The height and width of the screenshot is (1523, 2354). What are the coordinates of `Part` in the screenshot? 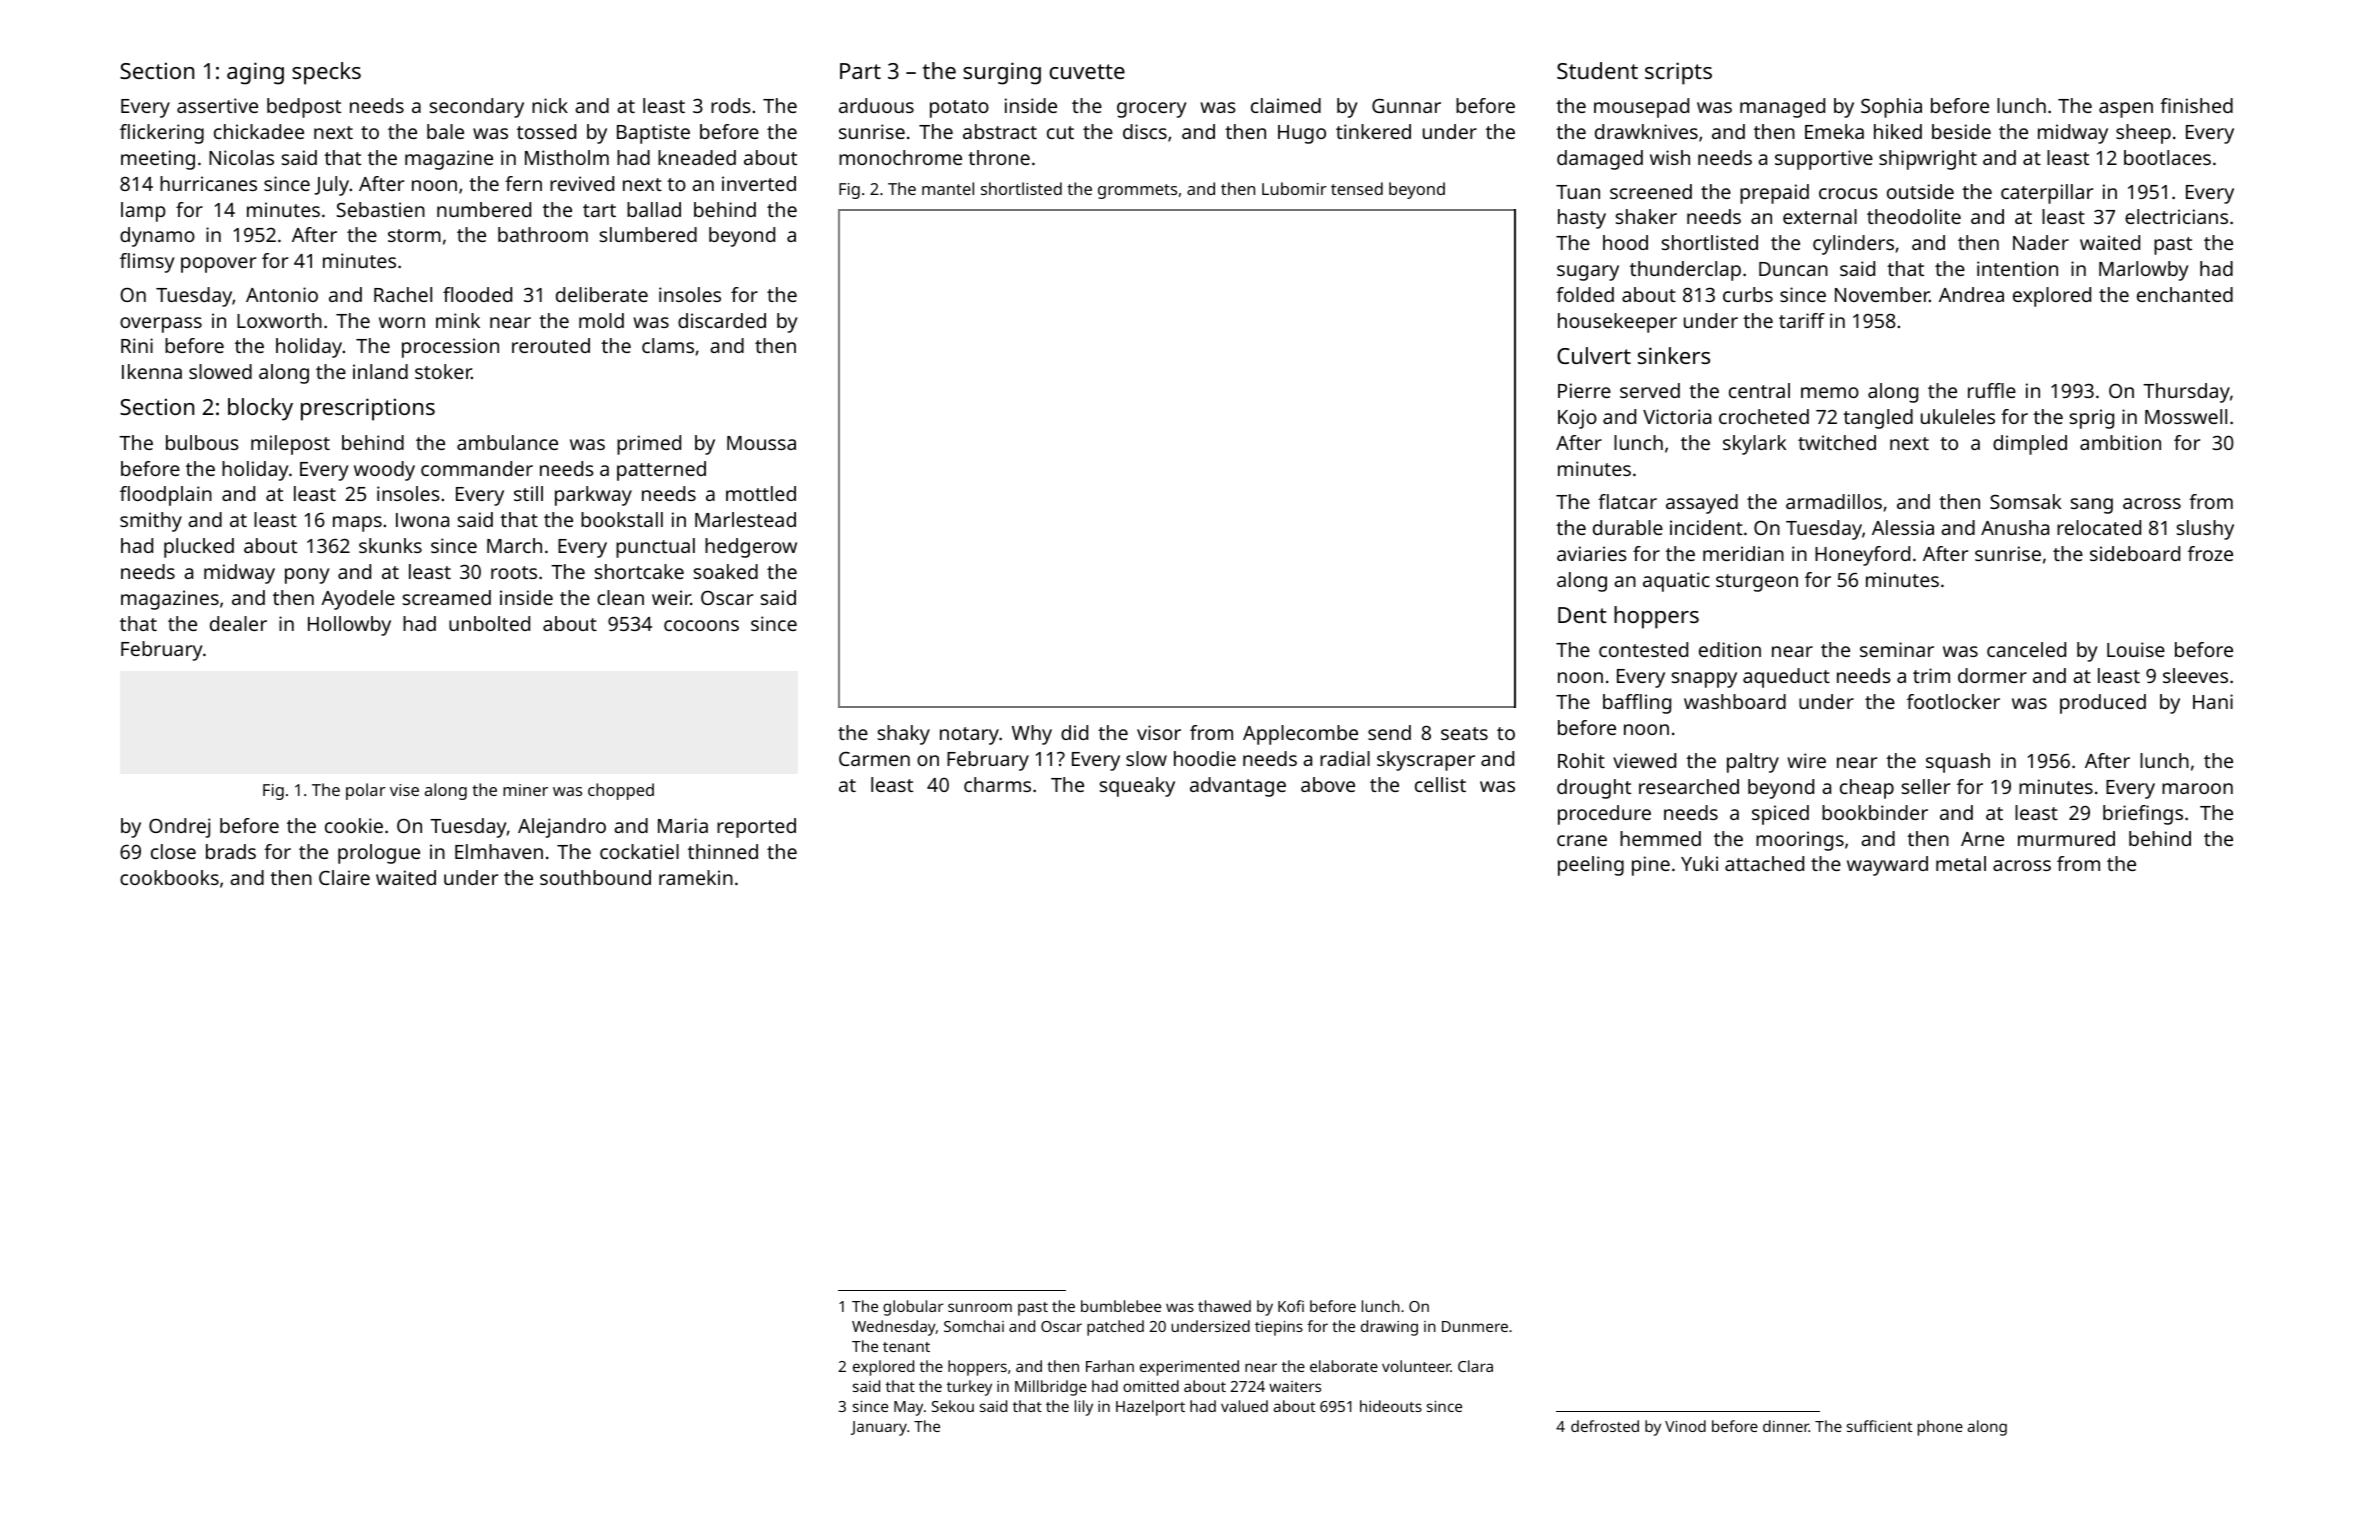 It's located at (860, 71).
